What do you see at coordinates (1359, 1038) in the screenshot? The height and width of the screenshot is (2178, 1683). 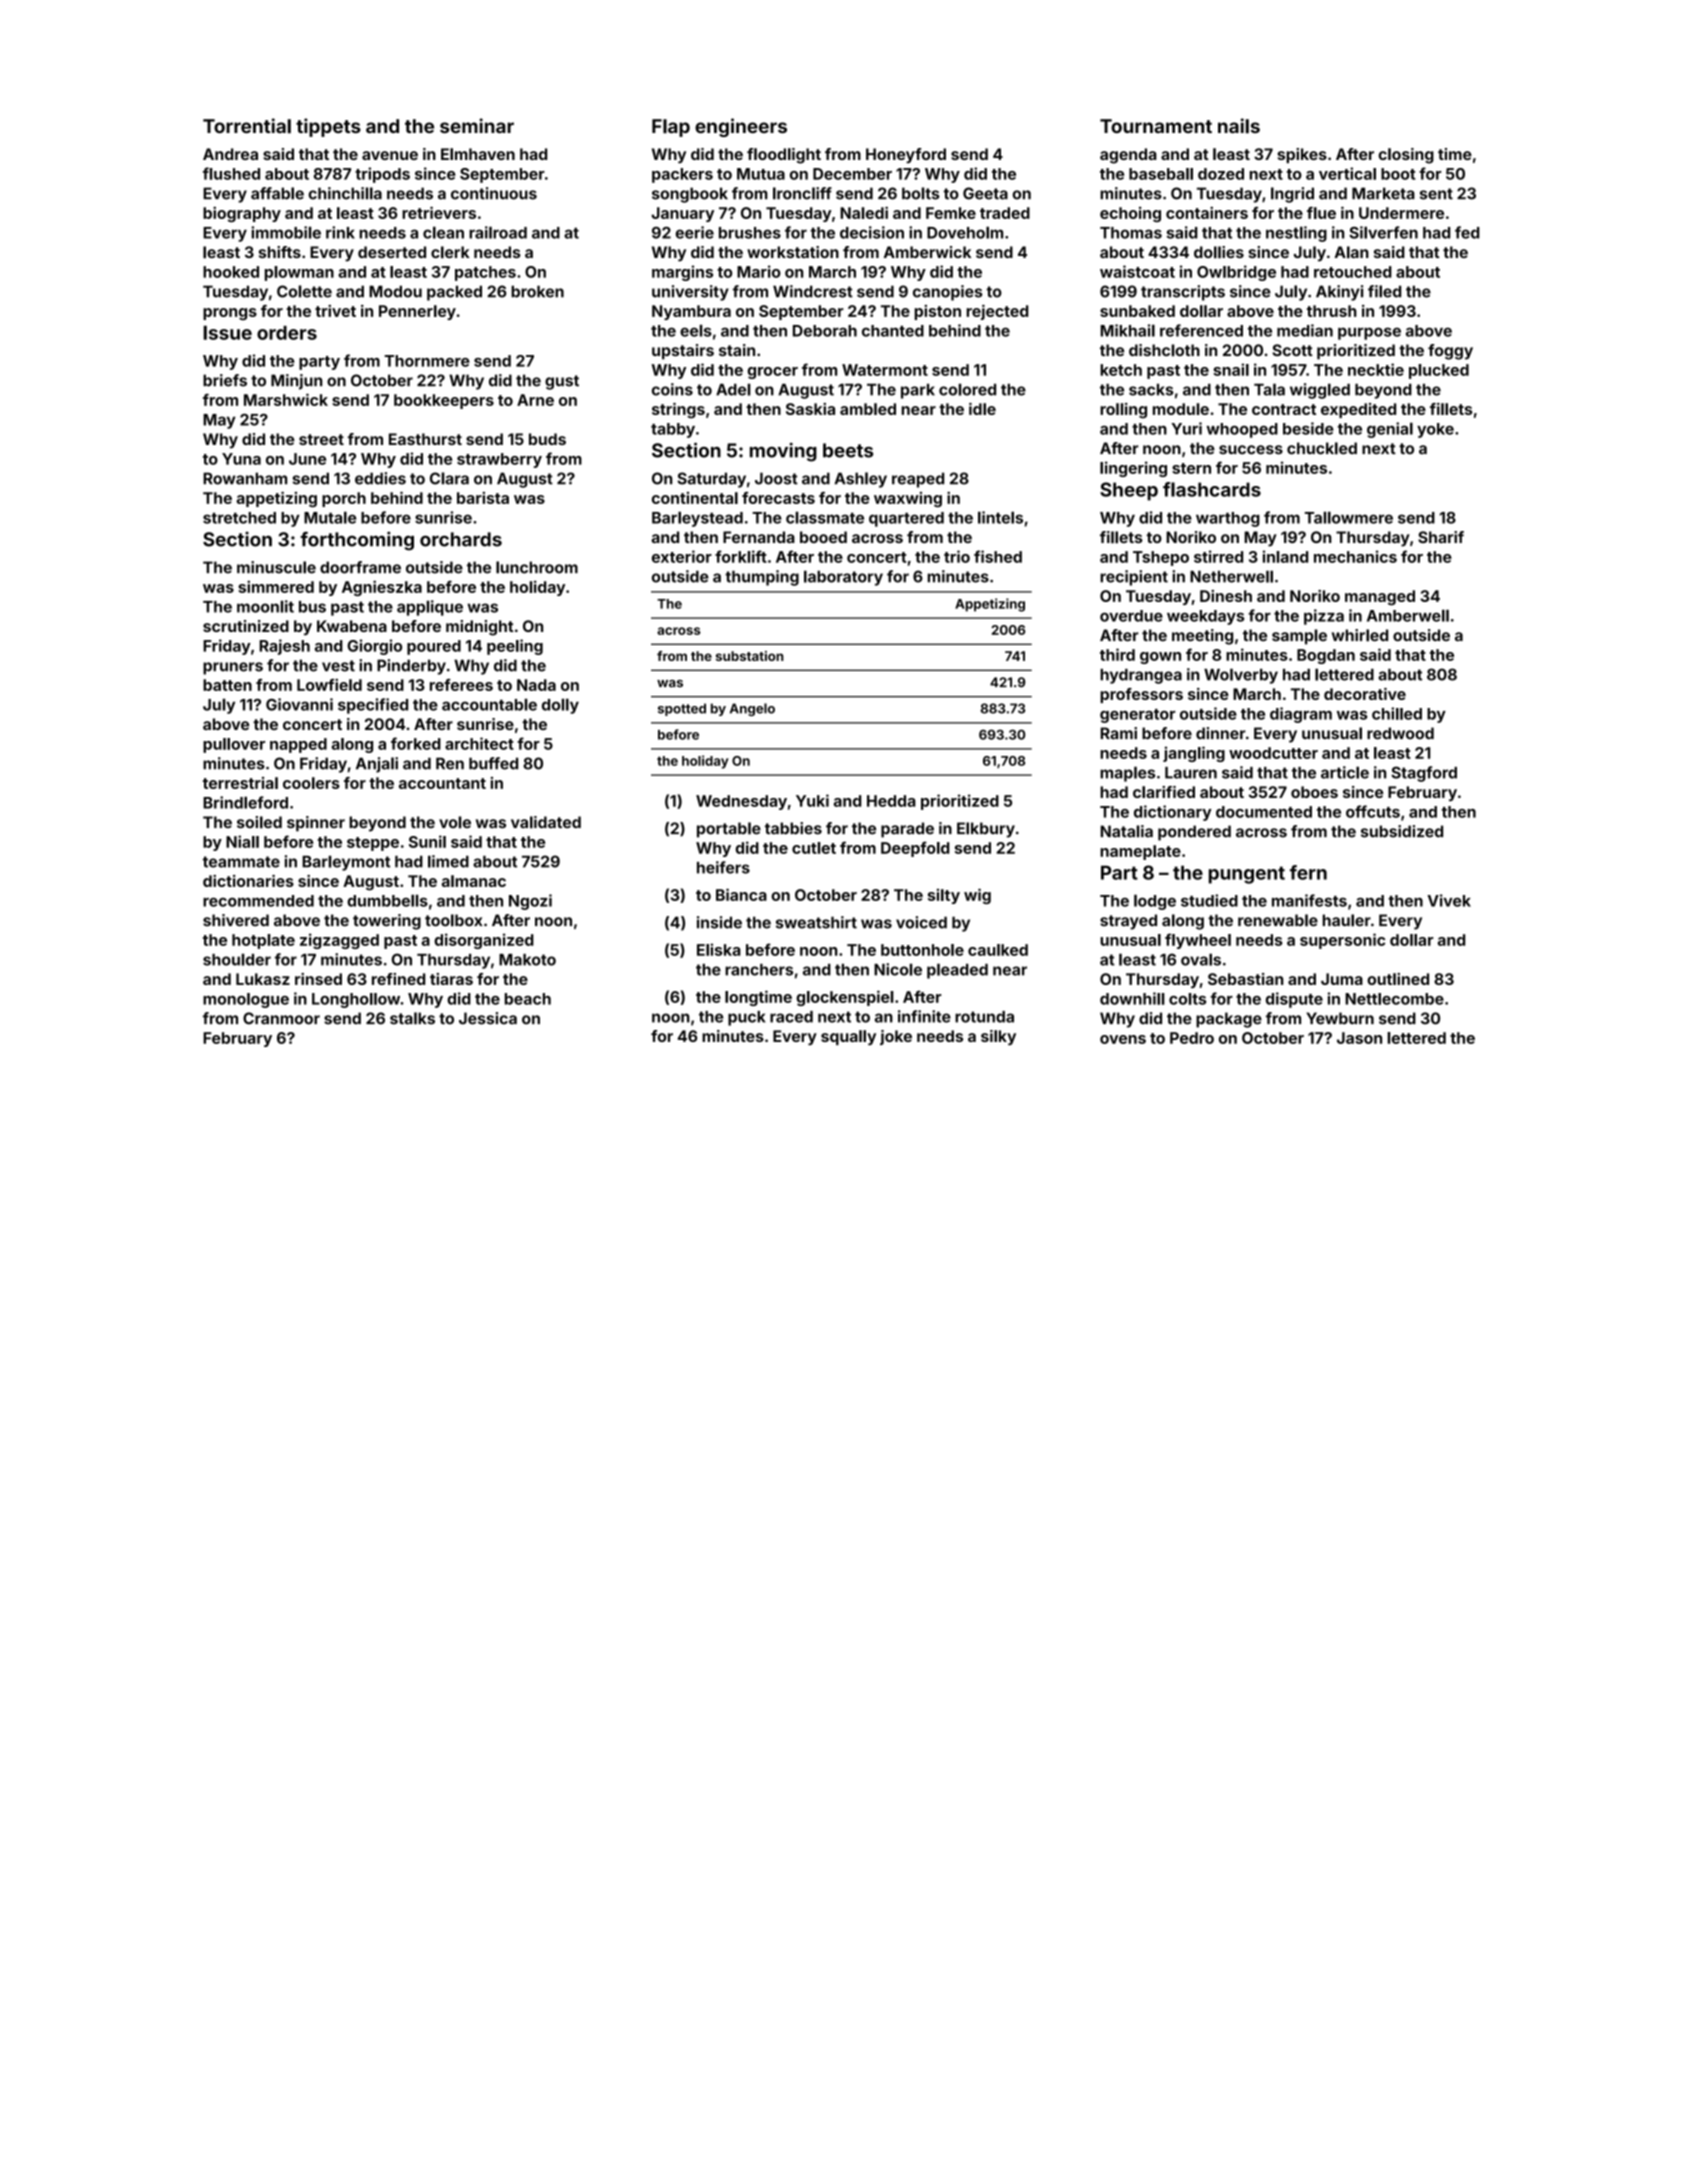 I see `Jason` at bounding box center [1359, 1038].
